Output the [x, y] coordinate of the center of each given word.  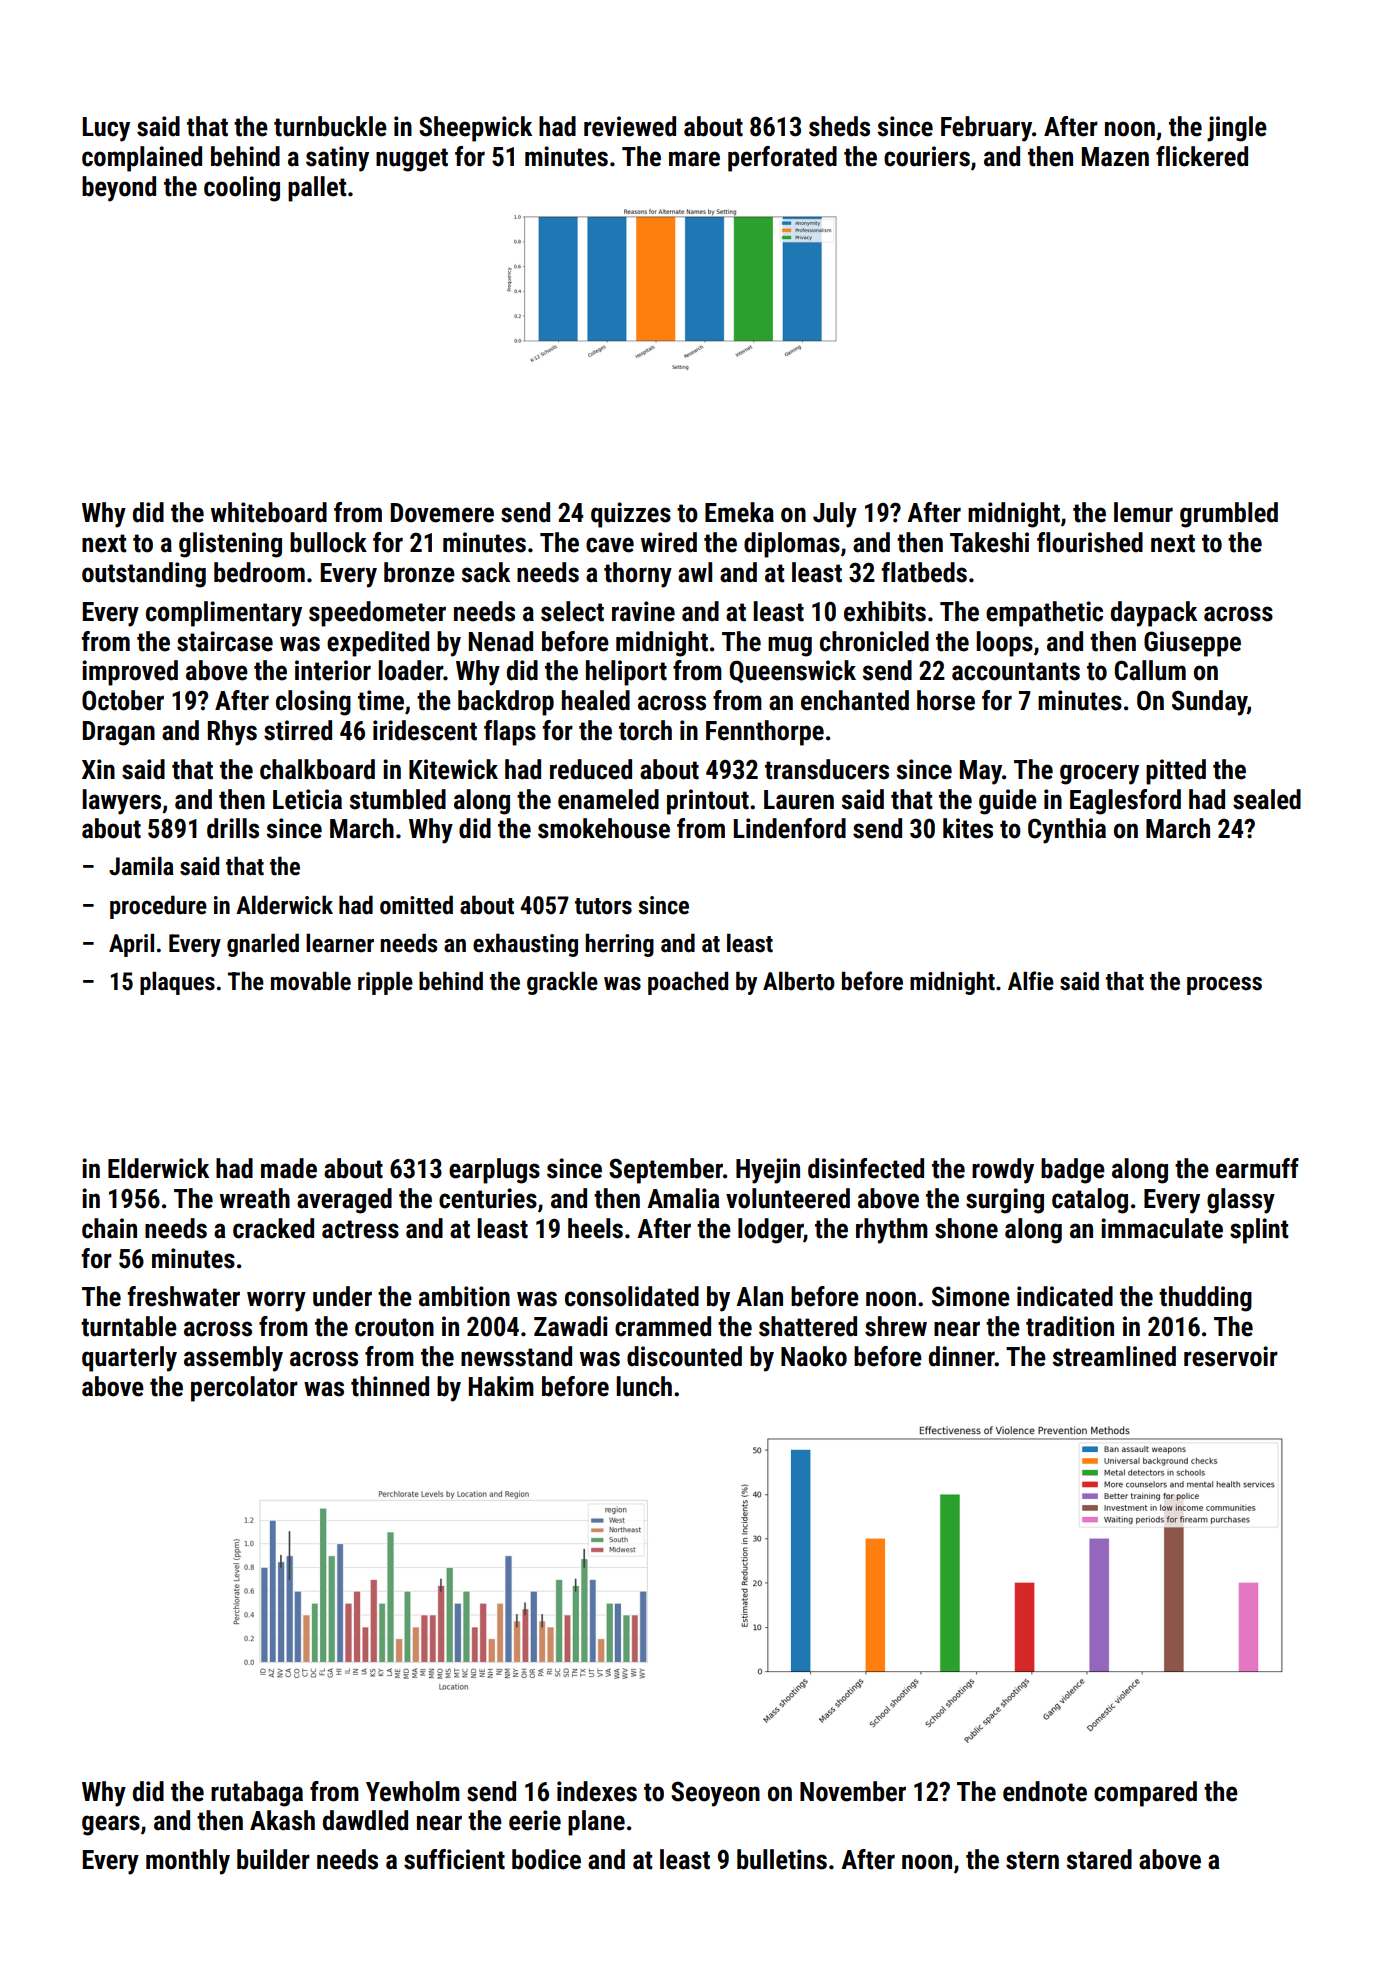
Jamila [141, 866]
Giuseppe [1192, 644]
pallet [317, 189]
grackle [562, 983]
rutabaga [257, 1794]
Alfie [1031, 981]
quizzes [631, 515]
